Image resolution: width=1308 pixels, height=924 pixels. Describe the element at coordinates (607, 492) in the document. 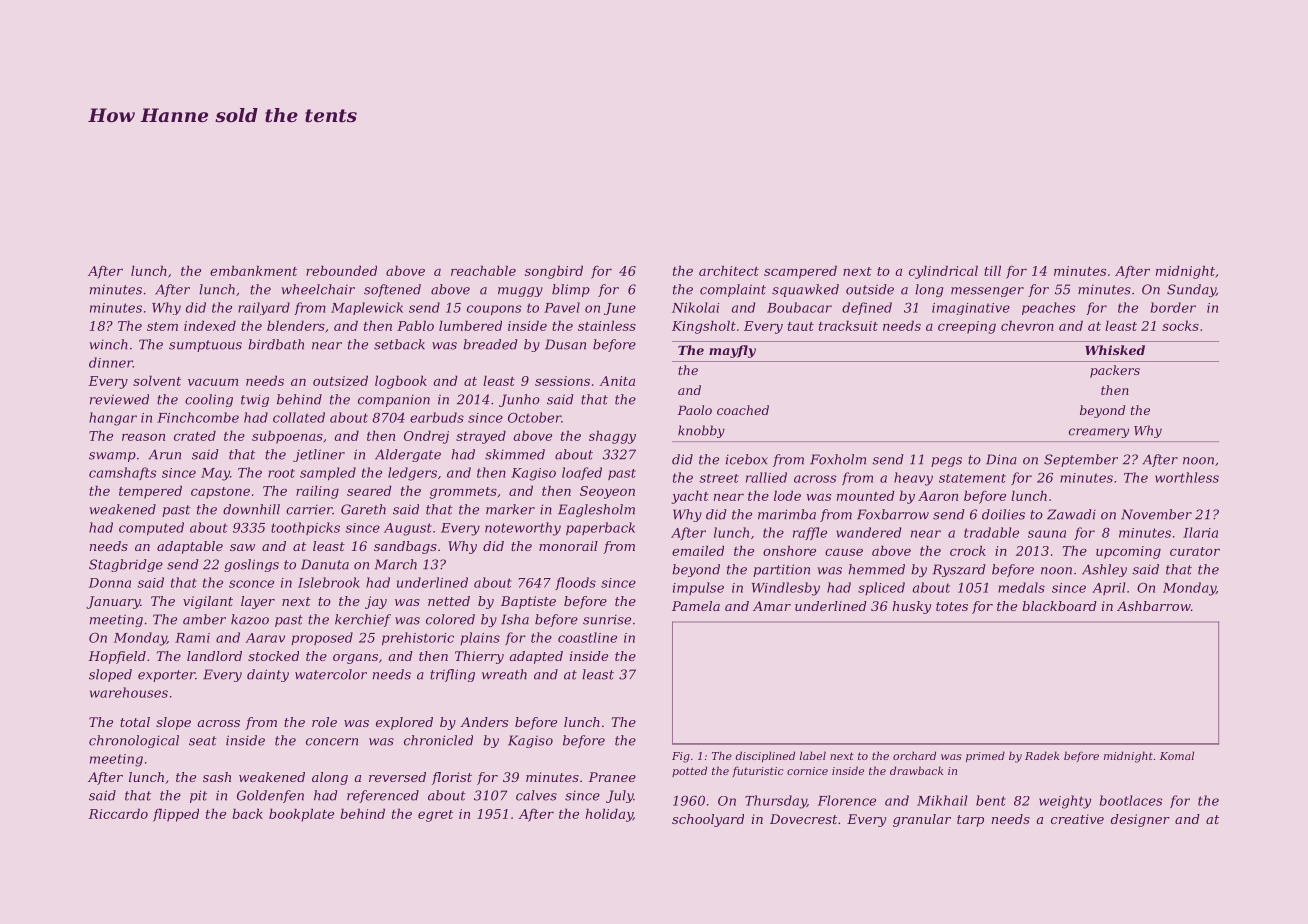

I see `Seoyeon` at that location.
